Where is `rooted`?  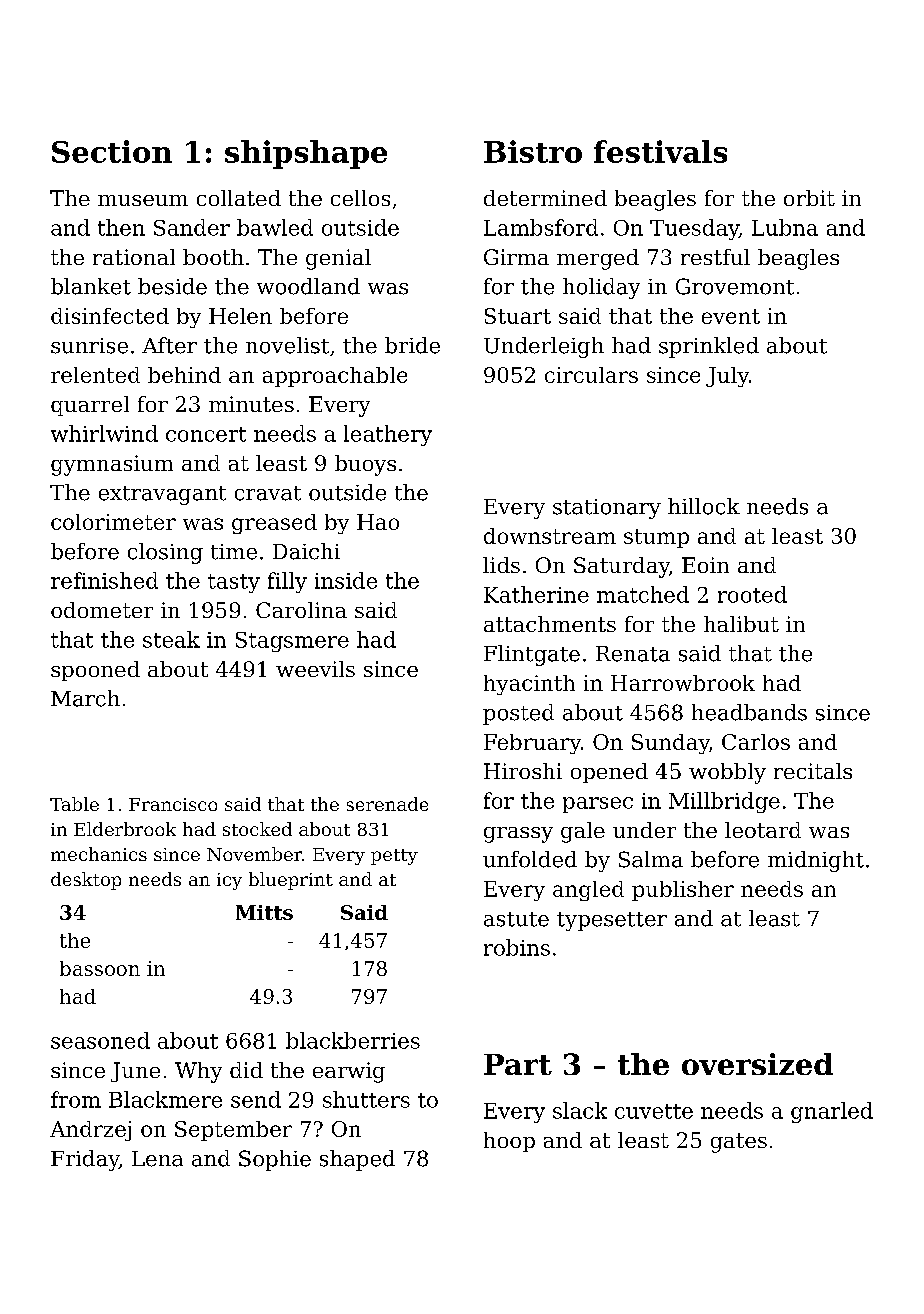
rooted is located at coordinates (752, 594).
